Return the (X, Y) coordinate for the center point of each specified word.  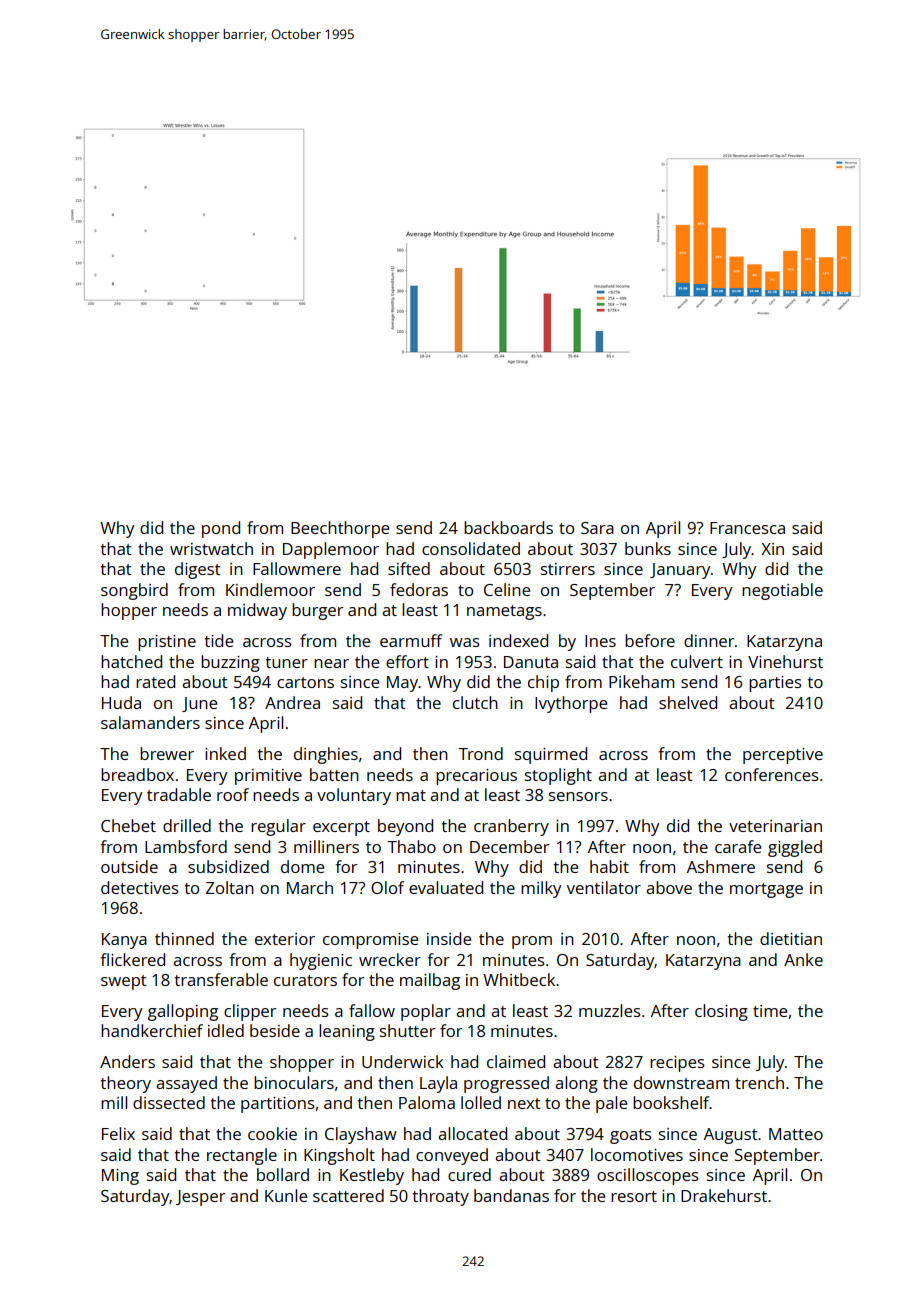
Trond (480, 753)
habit (609, 866)
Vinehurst (785, 661)
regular (278, 827)
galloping (183, 1012)
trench (759, 1082)
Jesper (200, 1198)
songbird (134, 591)
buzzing (230, 663)
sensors (578, 796)
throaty (440, 1197)
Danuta (531, 662)
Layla (438, 1084)
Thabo (411, 846)
